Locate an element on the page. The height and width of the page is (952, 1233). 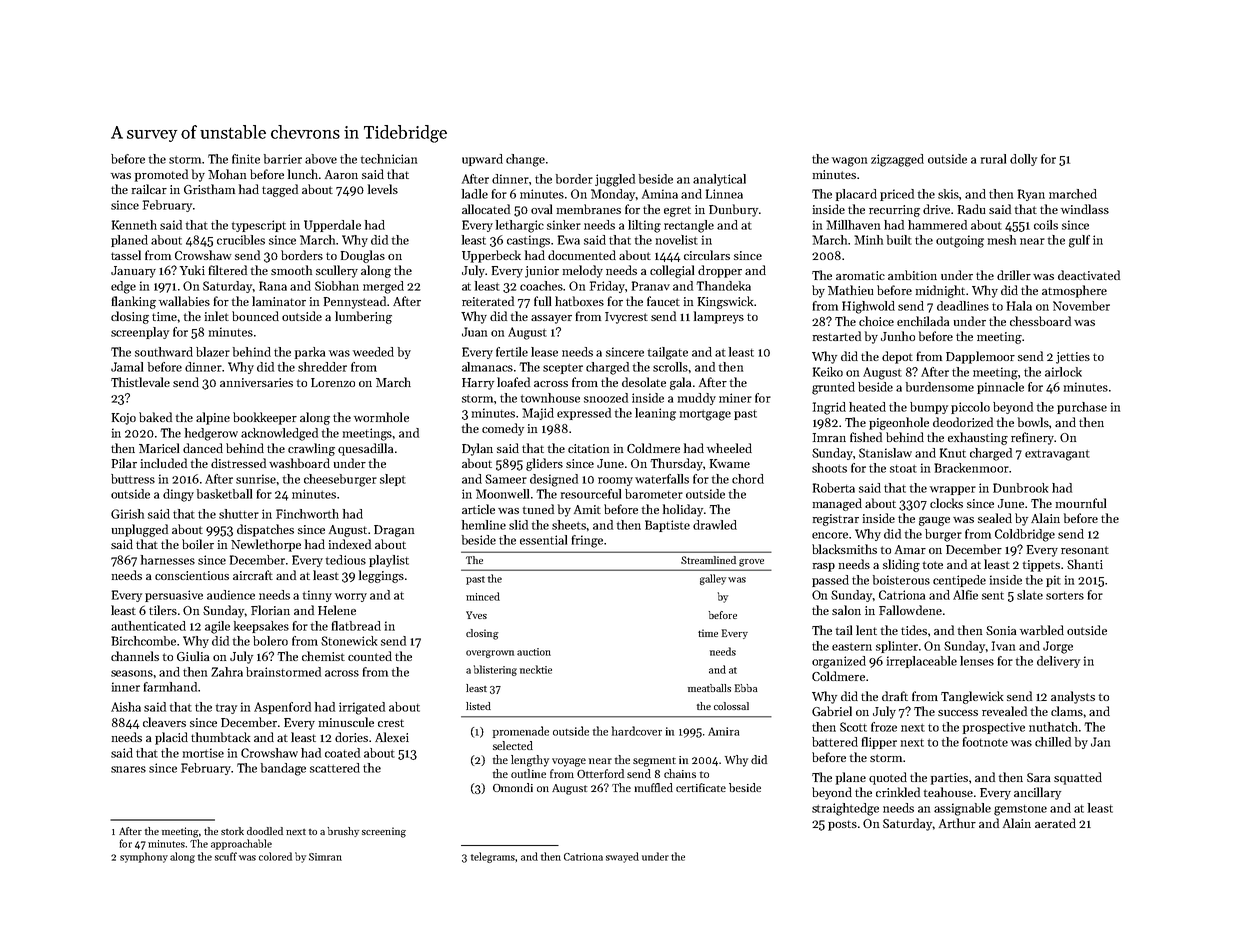
quesadilla is located at coordinates (365, 449).
